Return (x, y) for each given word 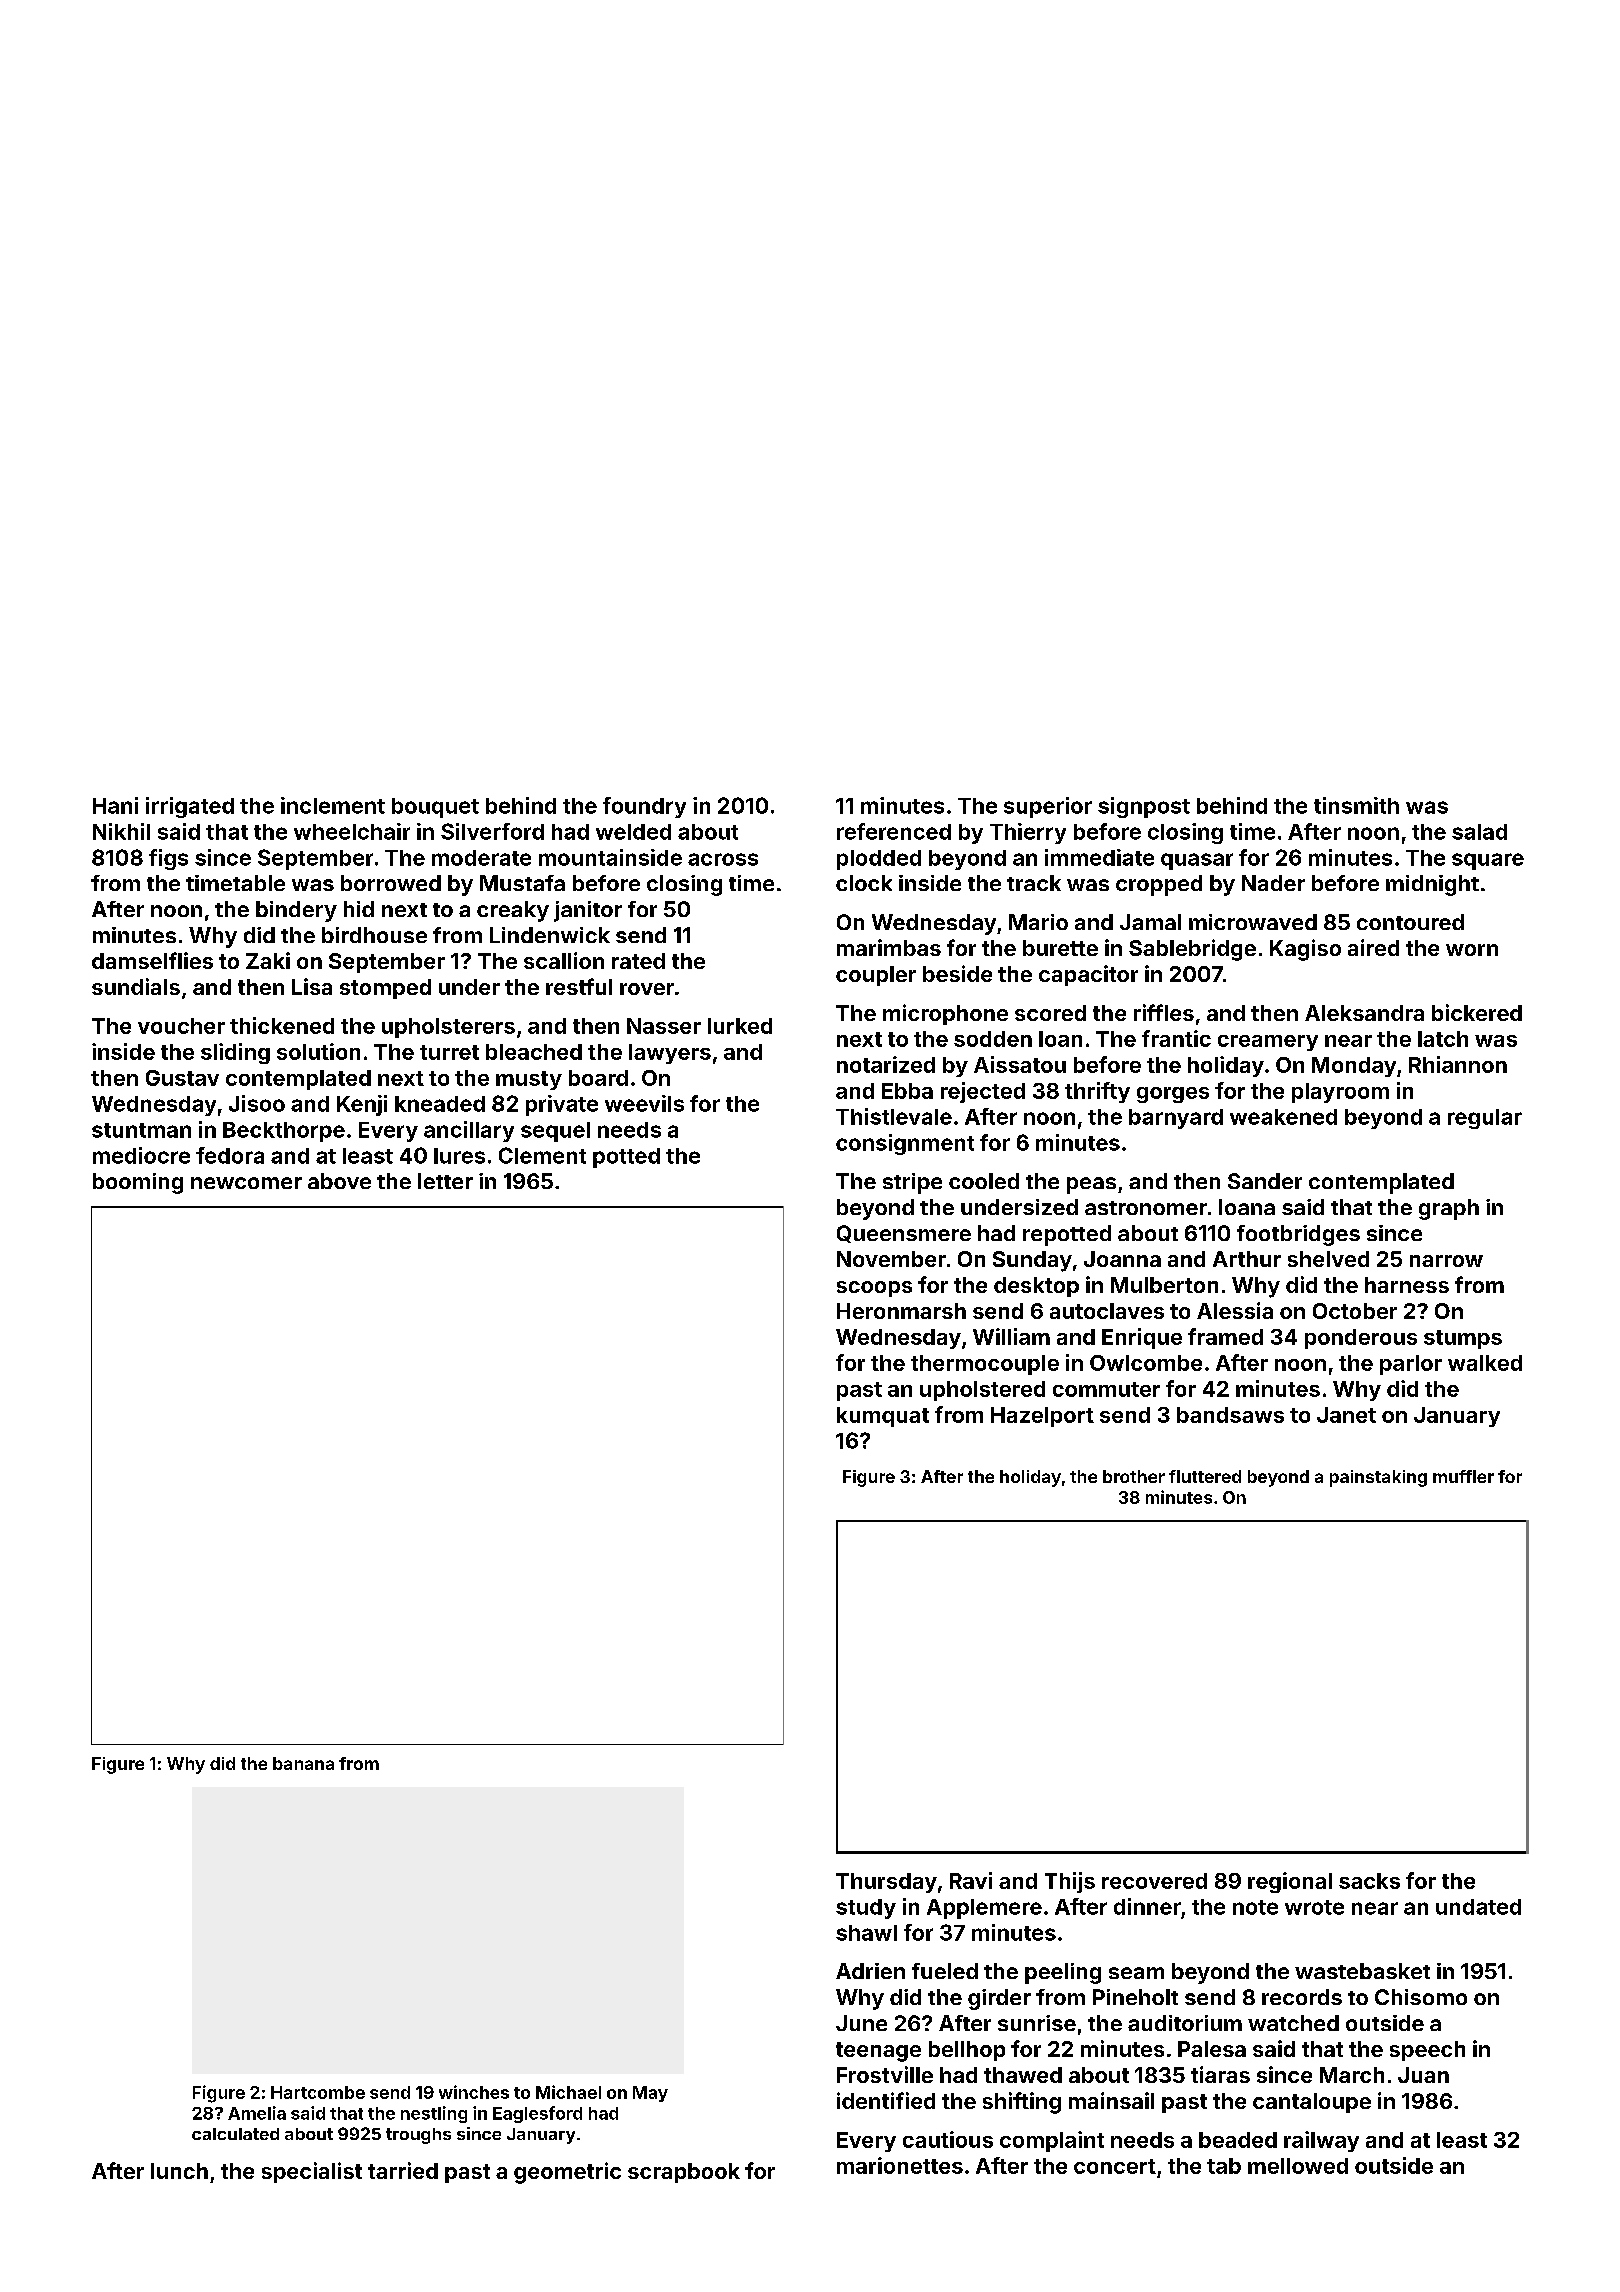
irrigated (190, 807)
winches (474, 2092)
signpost (1144, 807)
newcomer (246, 1183)
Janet (1346, 1415)
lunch (179, 2171)
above (339, 1181)
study (866, 1909)
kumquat (883, 1417)
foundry (644, 807)
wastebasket (1362, 1971)
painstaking (1378, 1478)
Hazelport (1042, 1417)
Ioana (1247, 1207)
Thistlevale (894, 1116)
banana (303, 1763)
